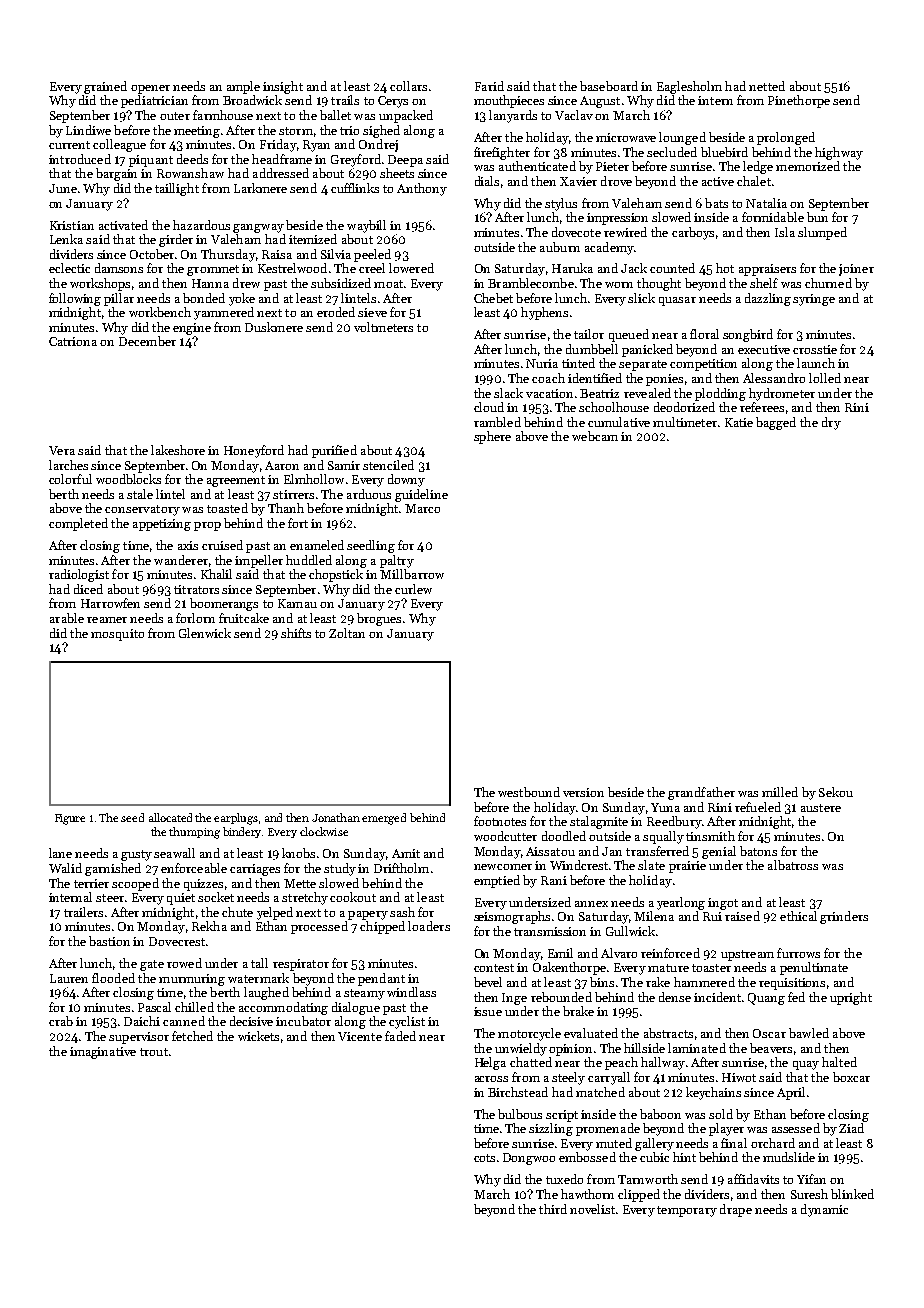 The height and width of the screenshot is (1308, 924). What do you see at coordinates (356, 160) in the screenshot?
I see `Greyford` at bounding box center [356, 160].
